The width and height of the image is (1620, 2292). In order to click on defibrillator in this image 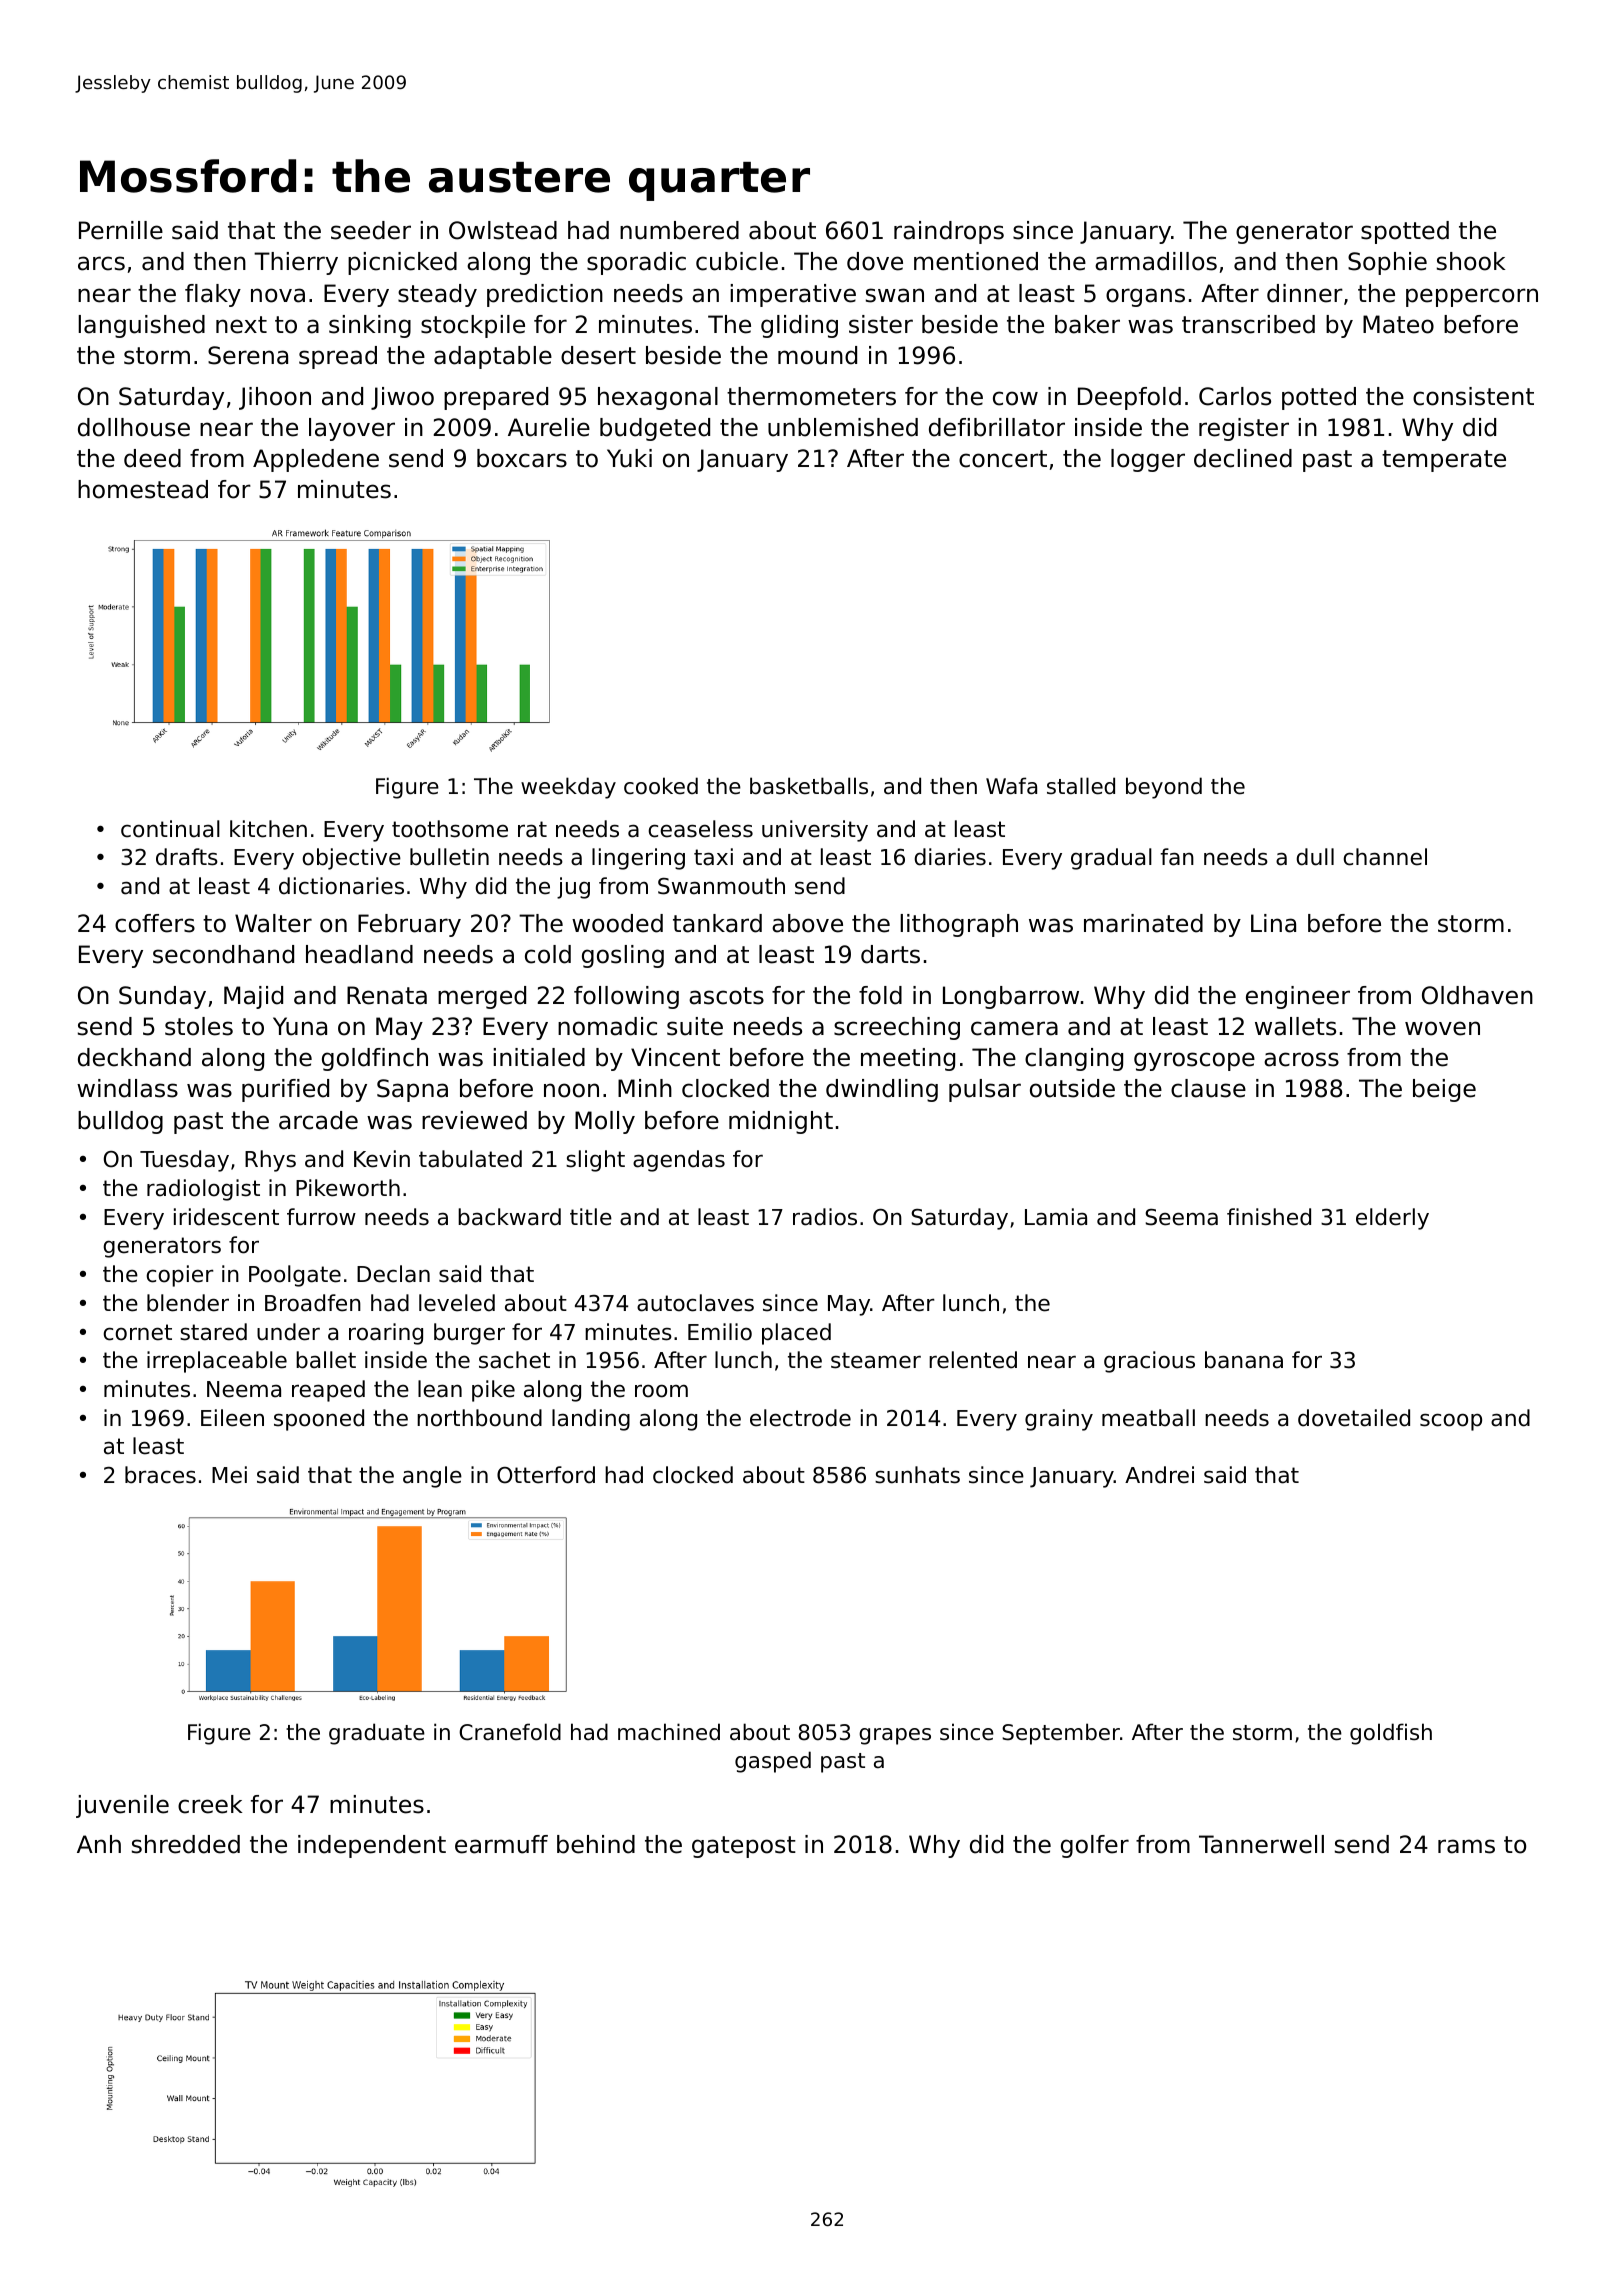, I will do `click(997, 427)`.
